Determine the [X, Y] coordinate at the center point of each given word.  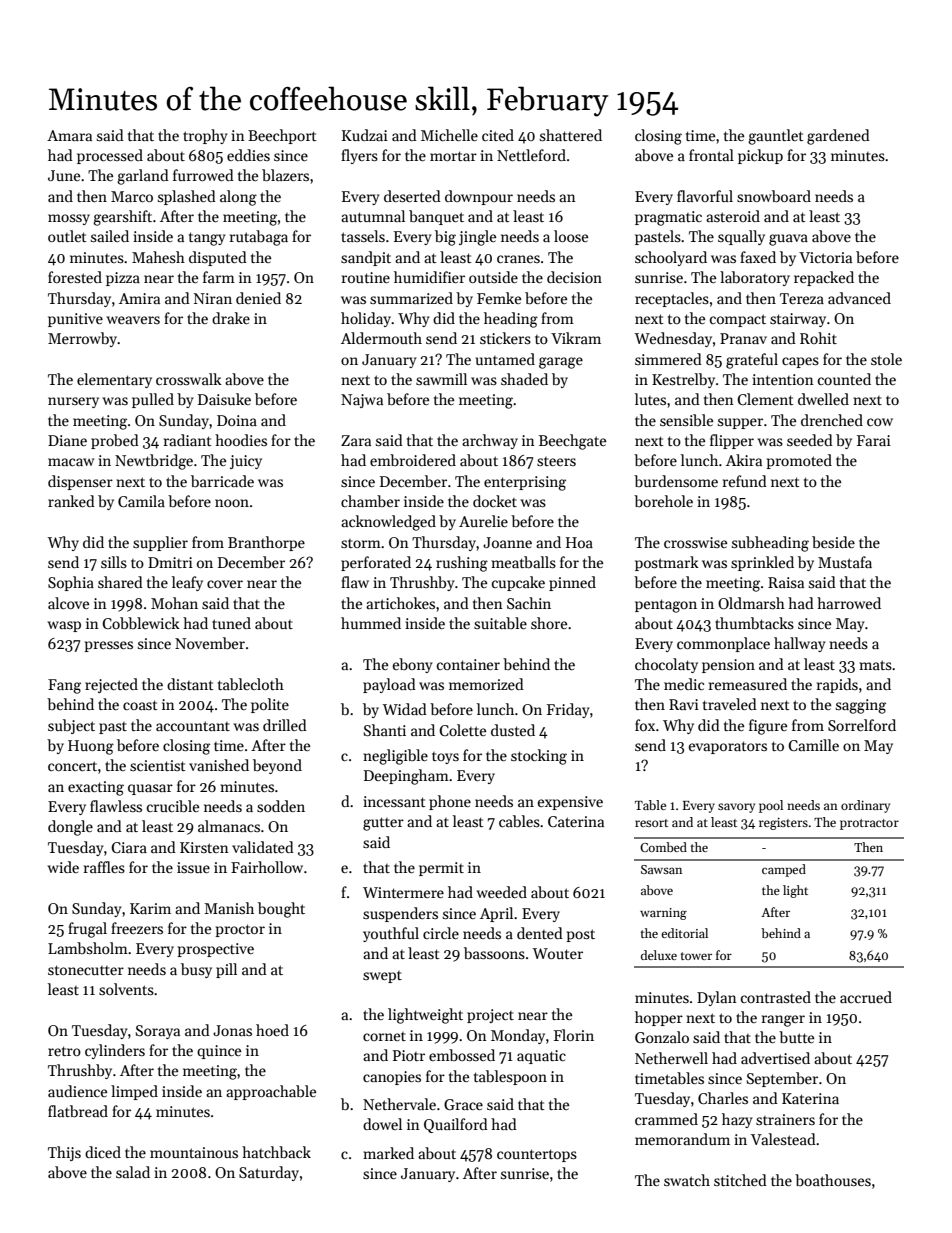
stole [886, 359]
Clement [765, 399]
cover [225, 584]
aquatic [541, 1057]
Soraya [158, 1032]
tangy [207, 239]
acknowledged [388, 523]
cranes [518, 259]
